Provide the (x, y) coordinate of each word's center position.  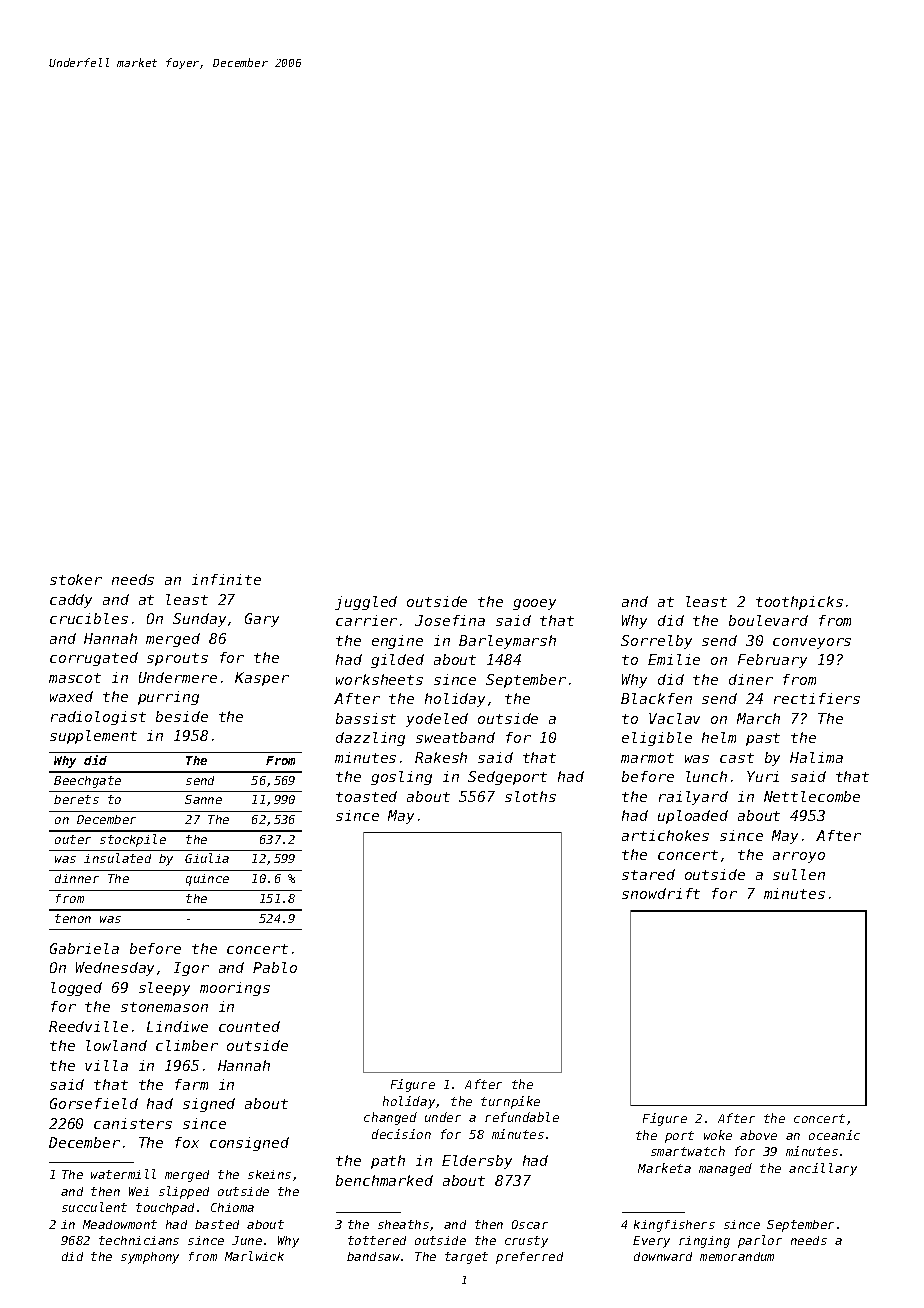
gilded (397, 661)
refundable (522, 1117)
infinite (226, 579)
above (758, 1135)
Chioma (232, 1207)
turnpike (510, 1102)
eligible (657, 739)
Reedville (88, 1026)
